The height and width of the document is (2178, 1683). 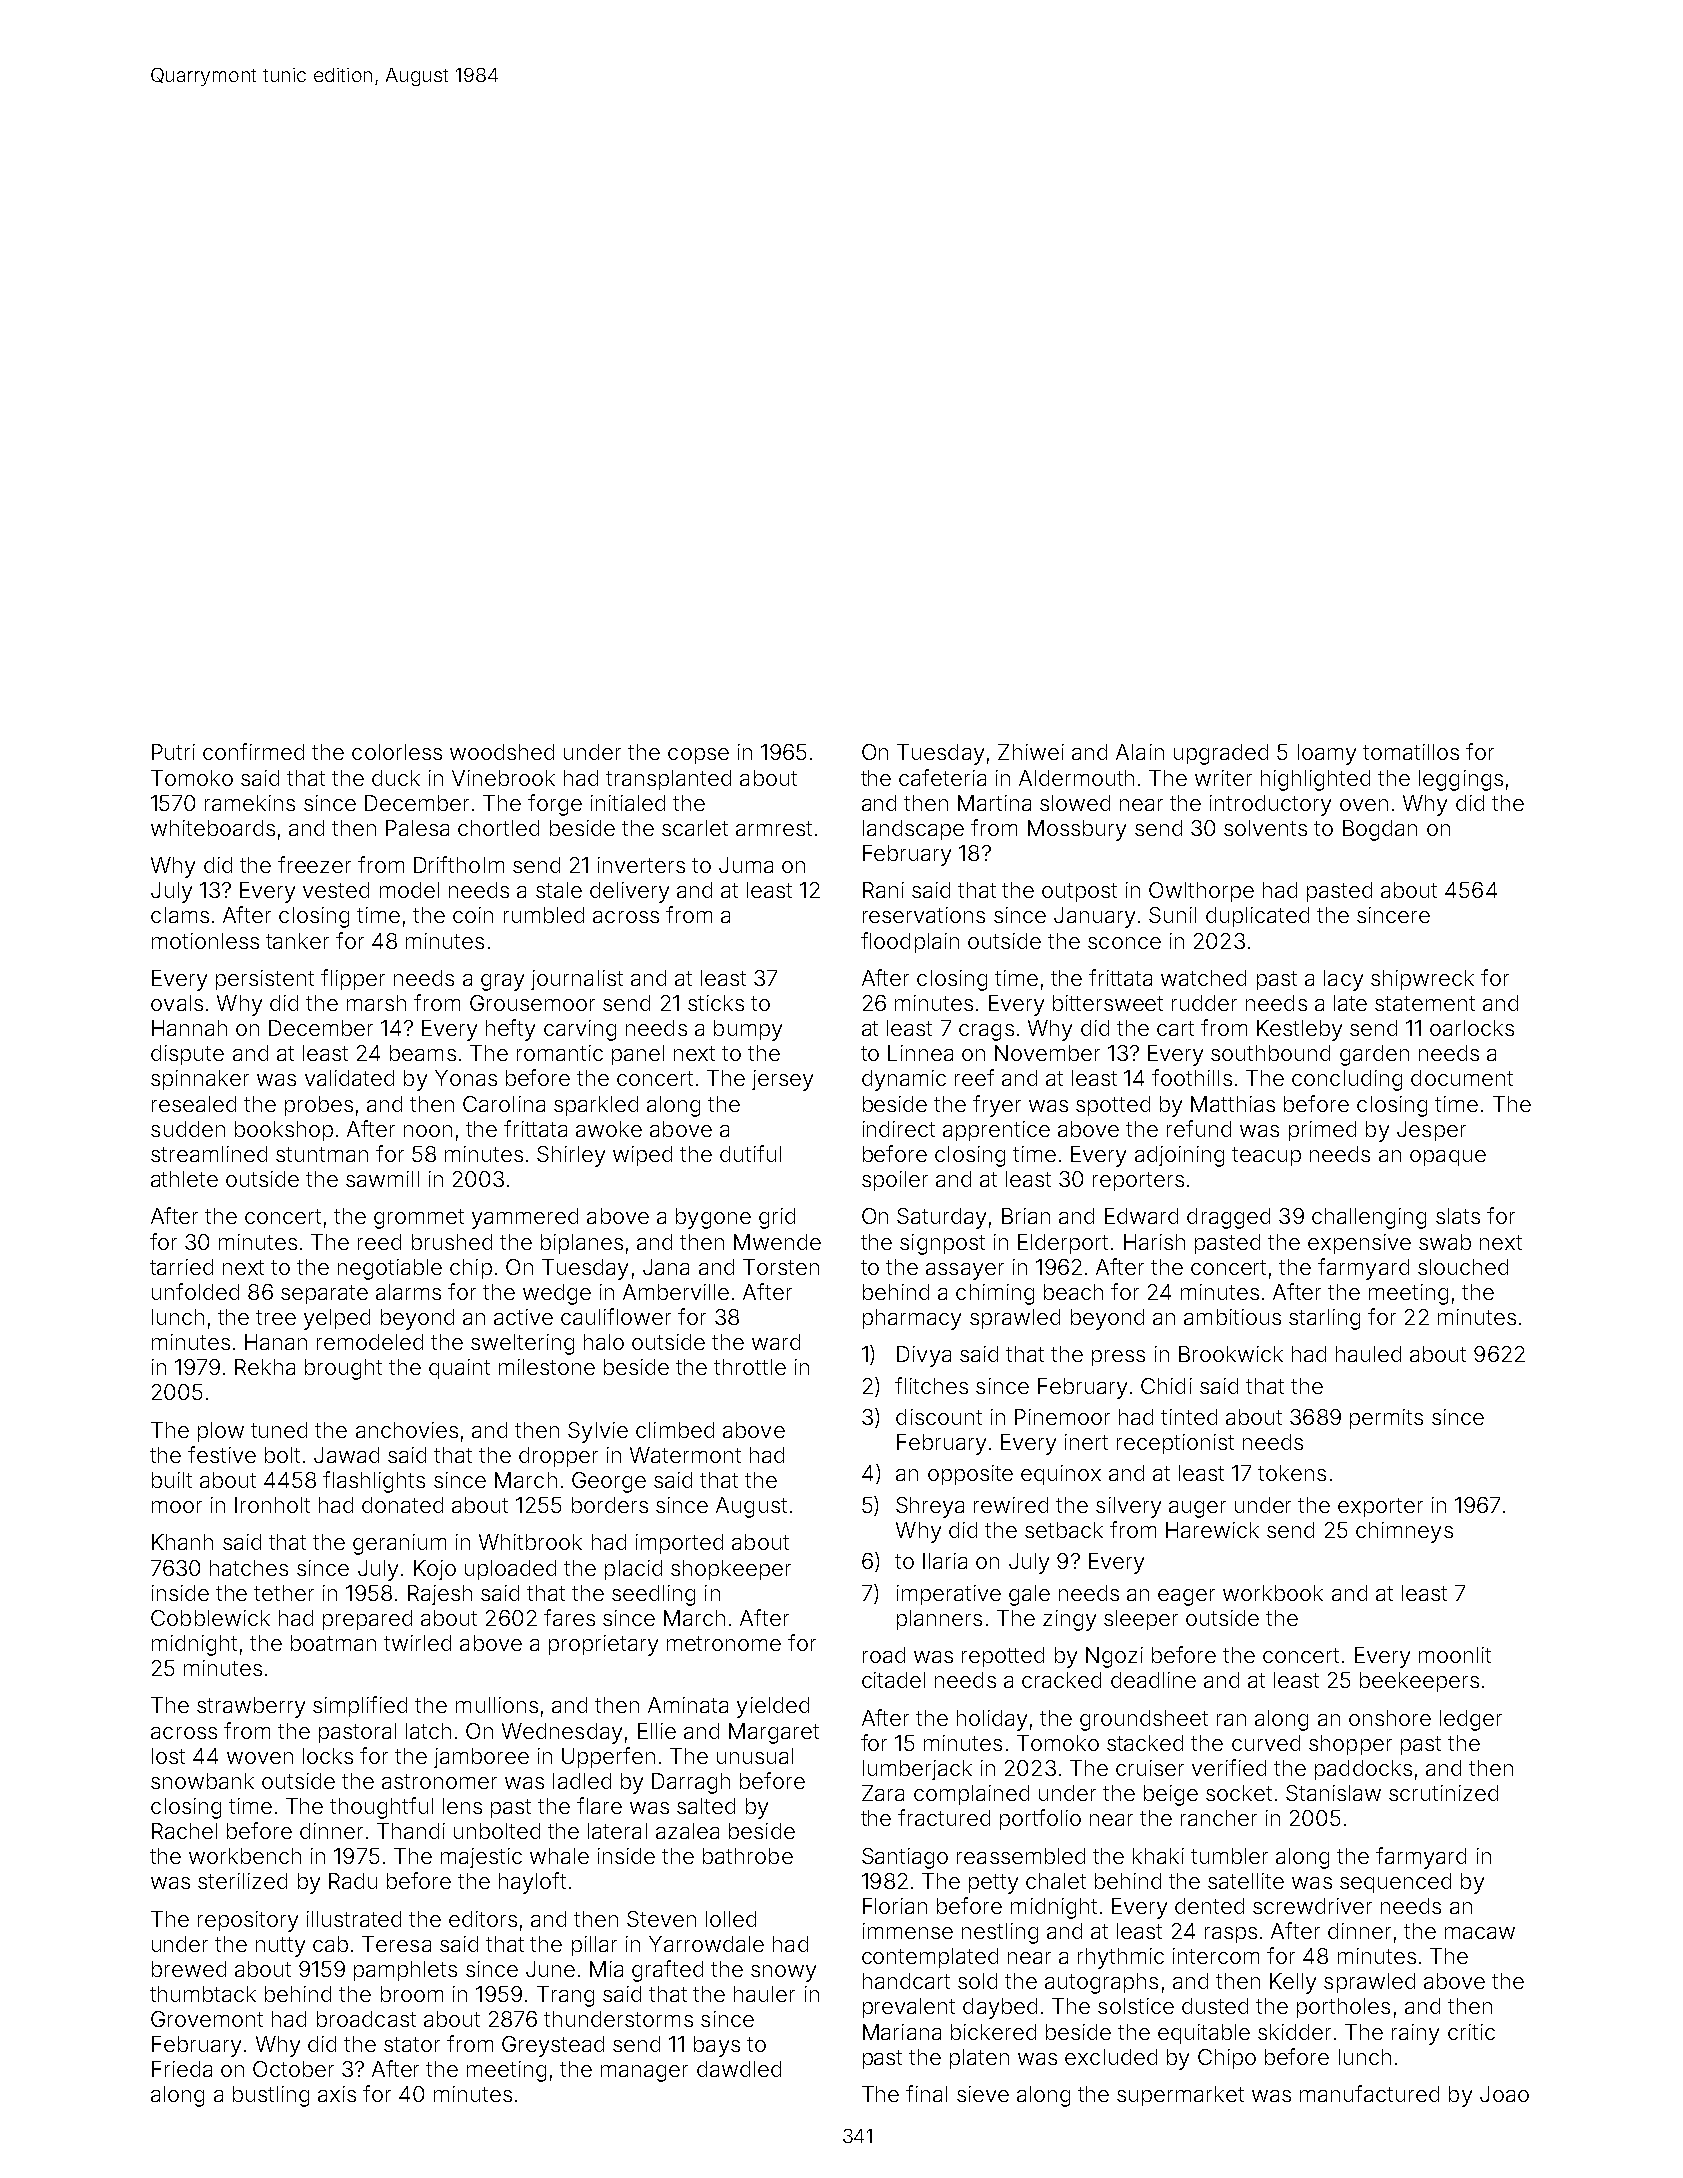 What do you see at coordinates (1186, 1597) in the document?
I see `eager` at bounding box center [1186, 1597].
